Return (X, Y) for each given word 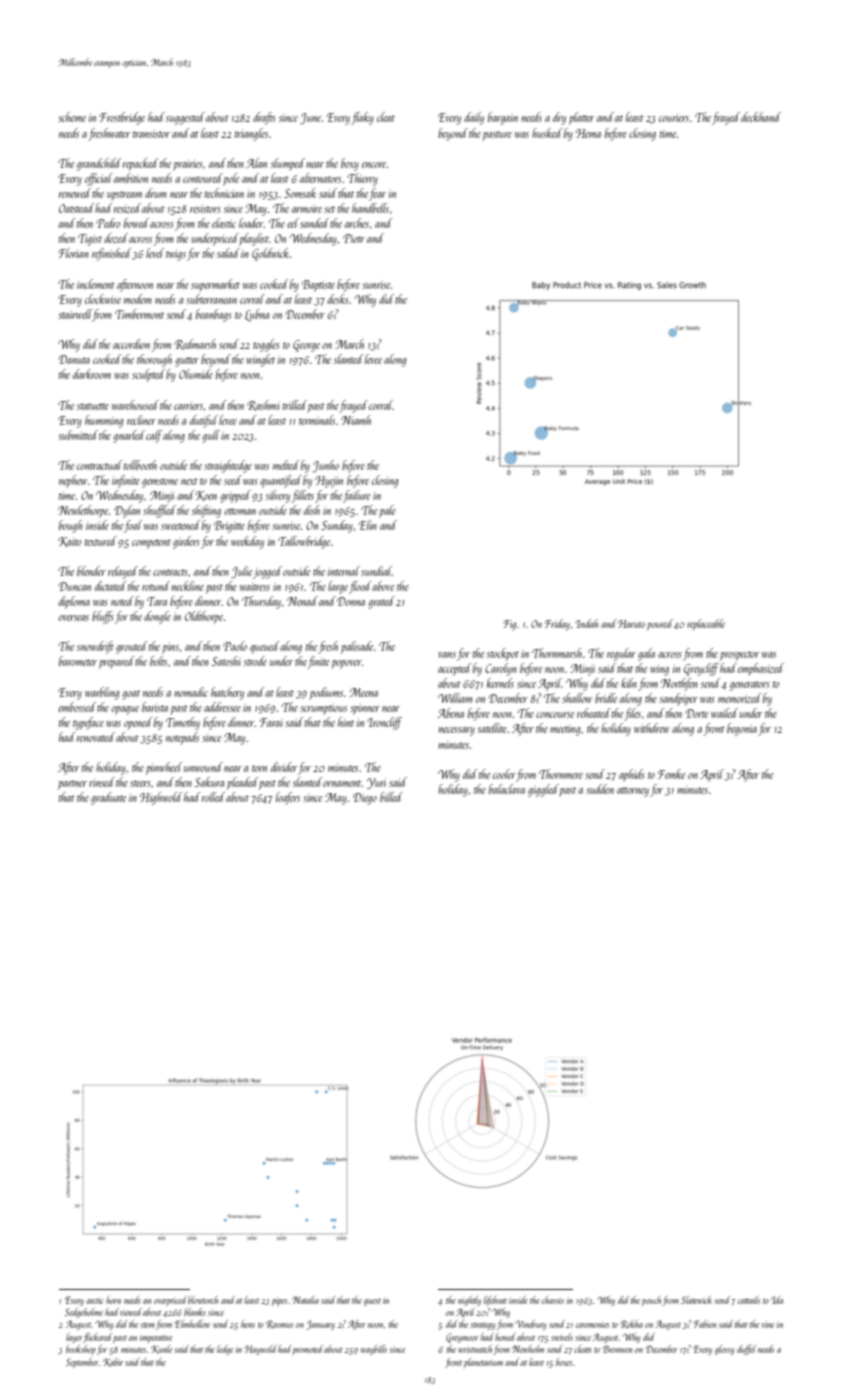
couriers (674, 118)
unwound (203, 767)
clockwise (103, 299)
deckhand (761, 117)
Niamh (356, 420)
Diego (365, 799)
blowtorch (203, 1300)
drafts (264, 118)
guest (372, 1302)
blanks (195, 1312)
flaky (362, 118)
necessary (456, 731)
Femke (671, 774)
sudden (600, 789)
